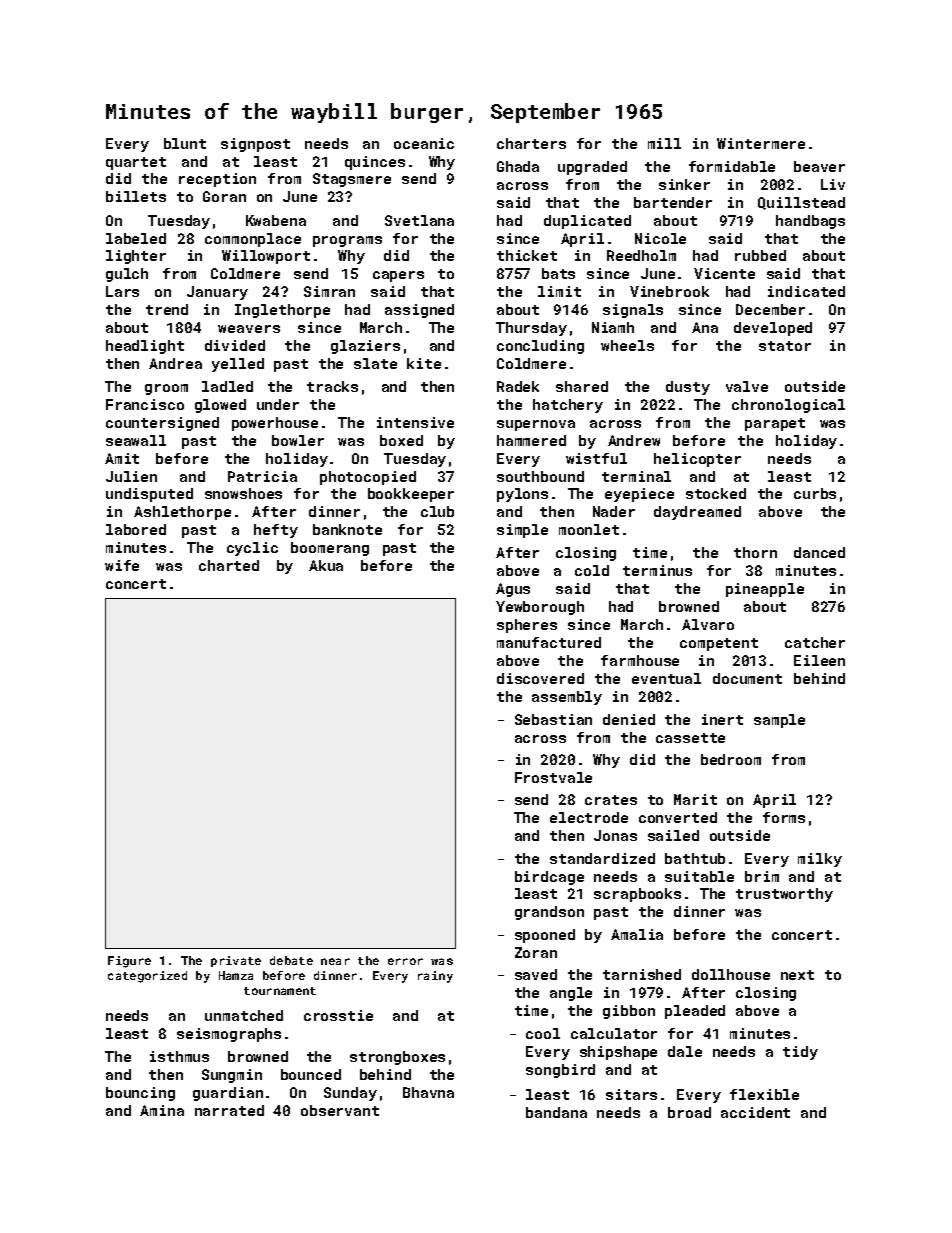 The height and width of the screenshot is (1233, 952). Describe the element at coordinates (185, 143) in the screenshot. I see `blunt` at that location.
